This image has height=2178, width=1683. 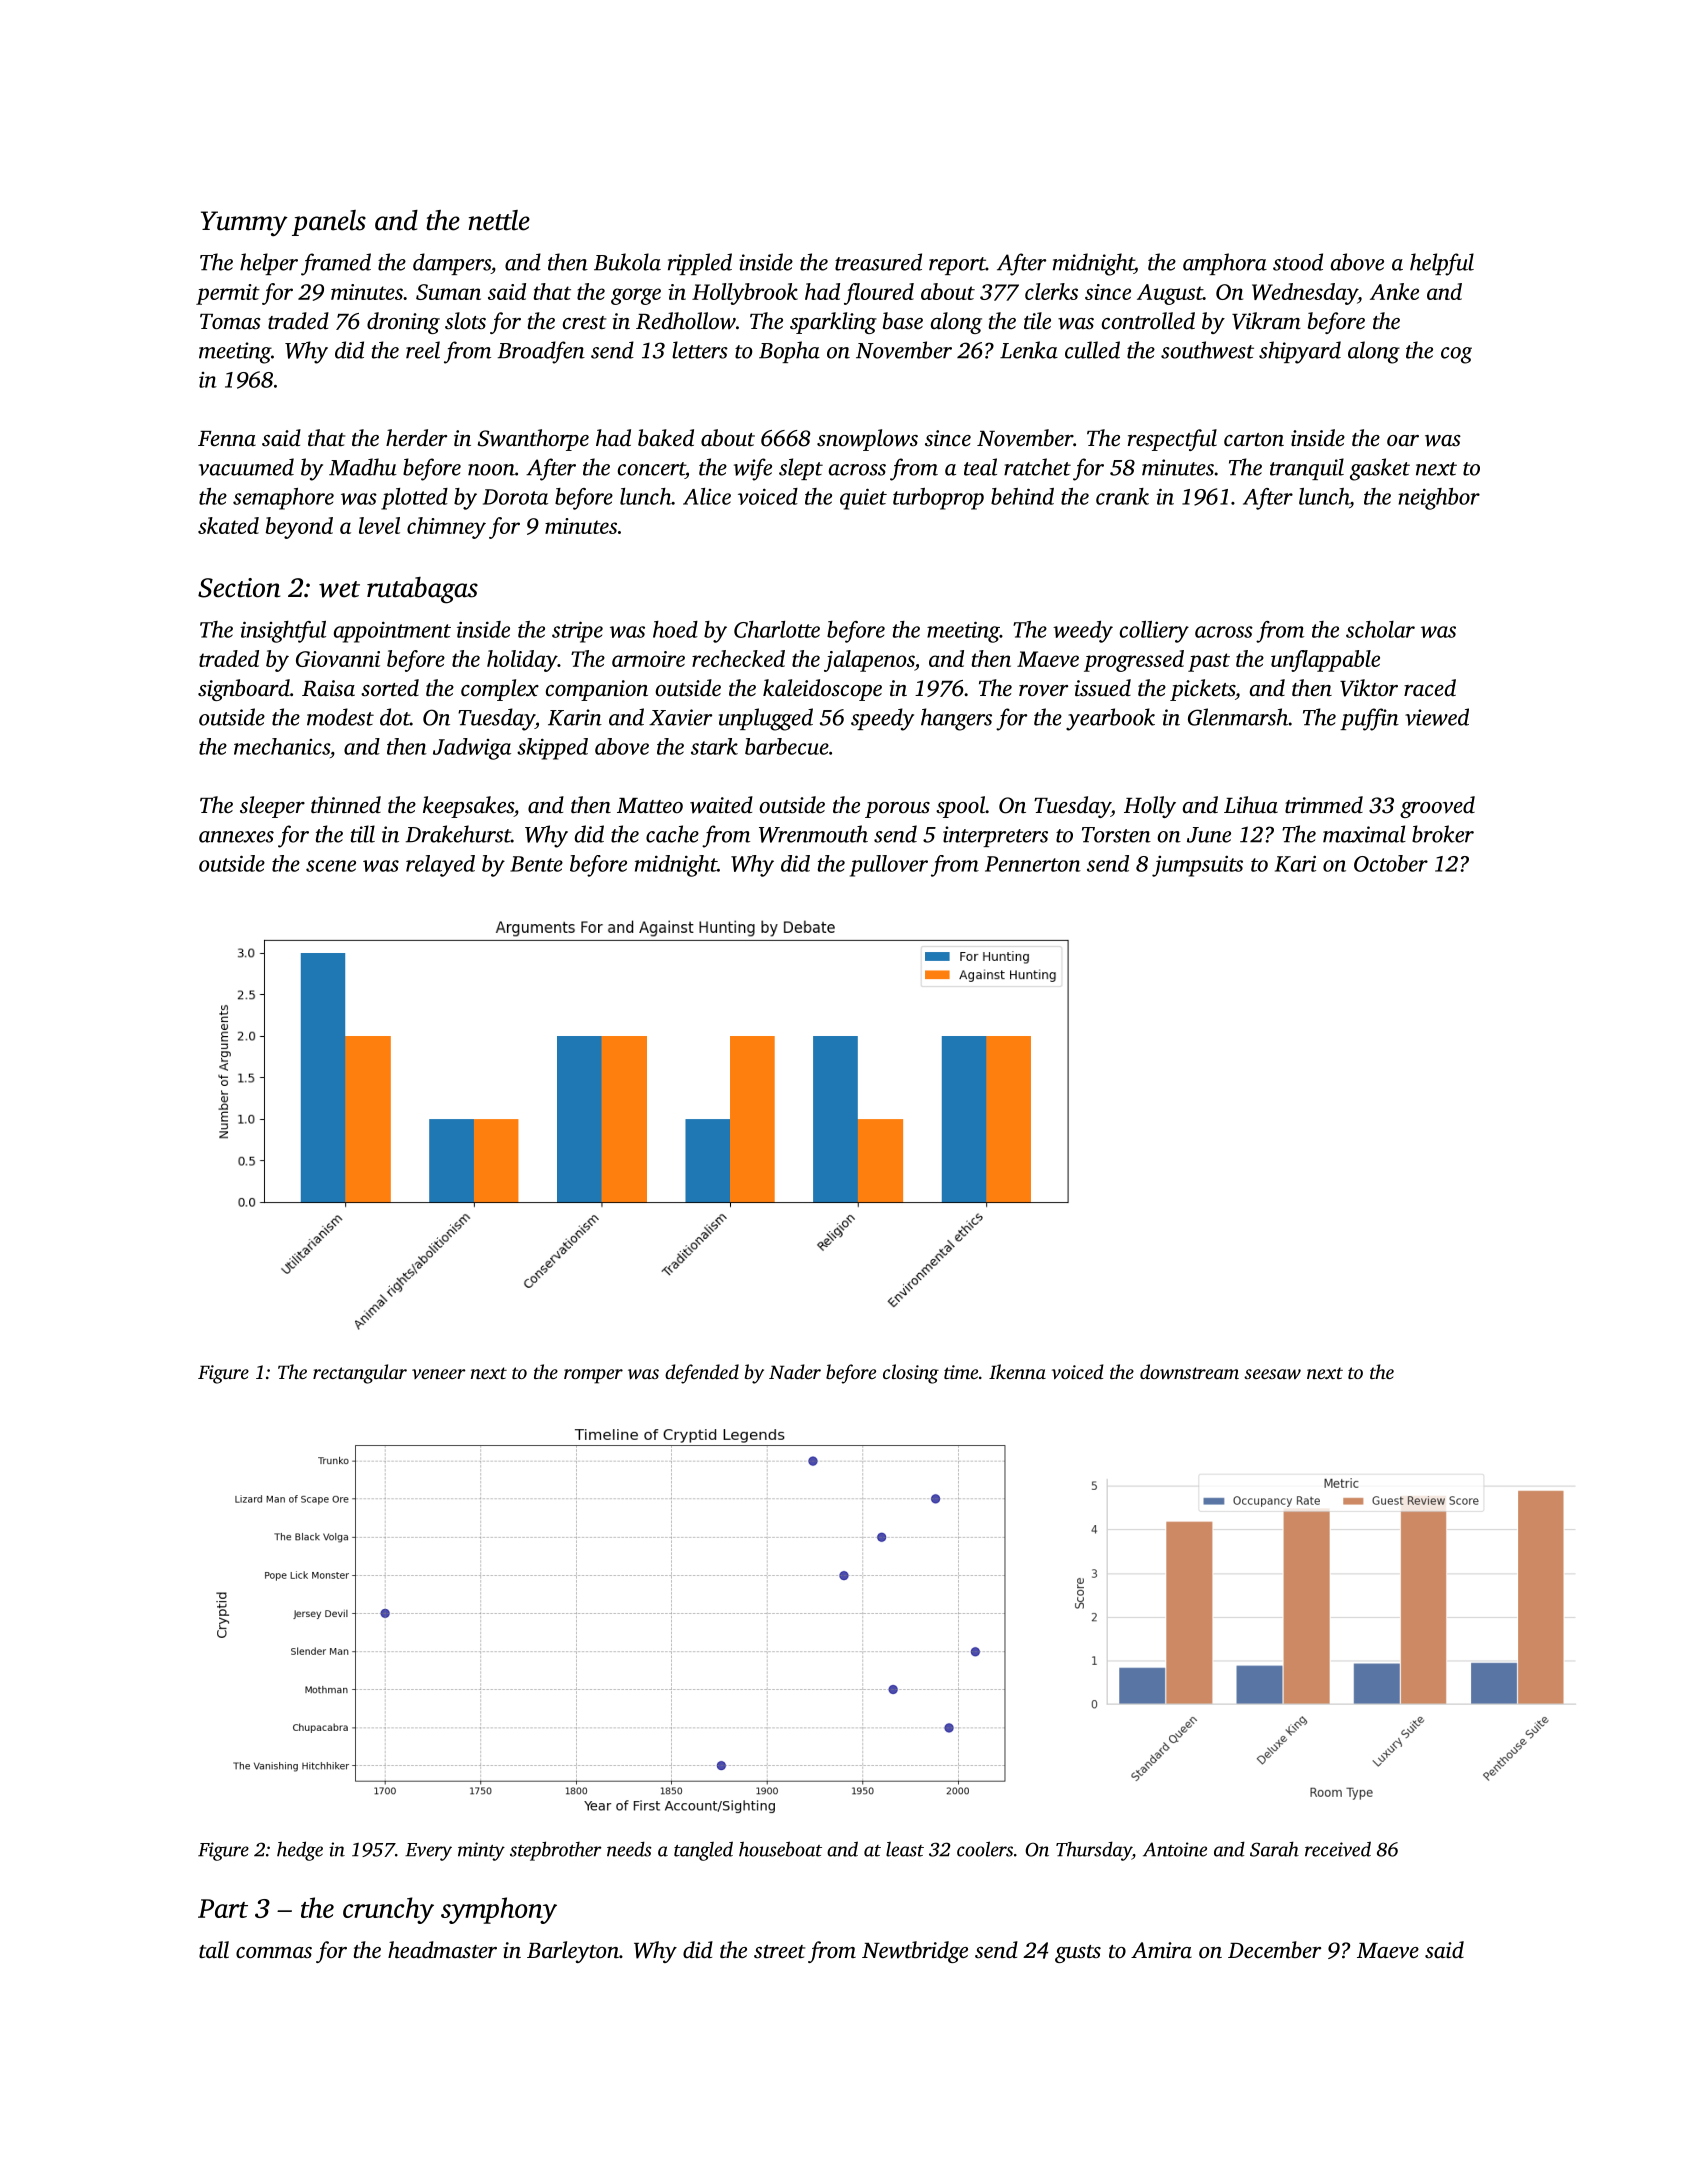 I want to click on rectangular, so click(x=360, y=1374).
